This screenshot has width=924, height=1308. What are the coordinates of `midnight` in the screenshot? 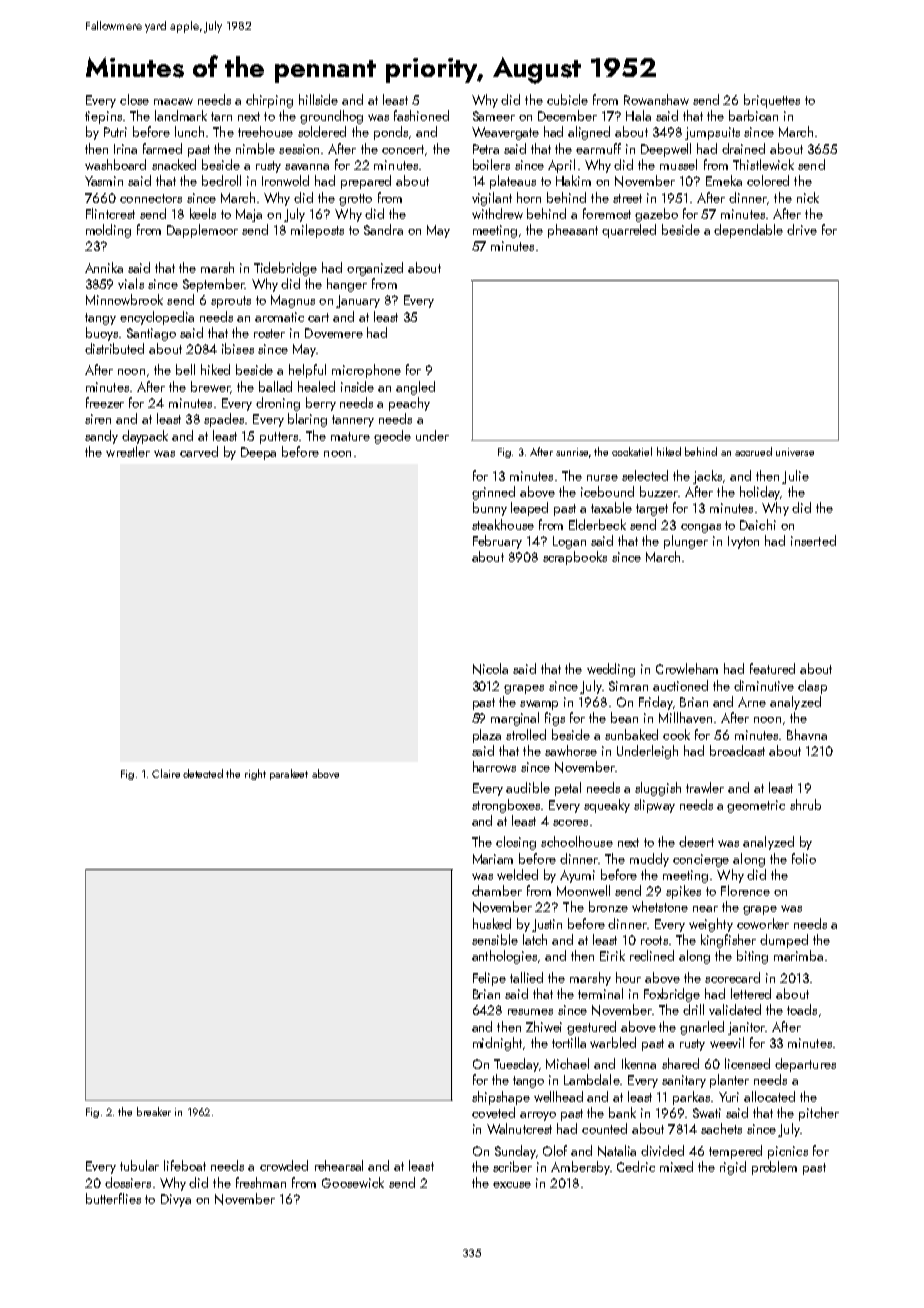 It's located at (497, 1044).
